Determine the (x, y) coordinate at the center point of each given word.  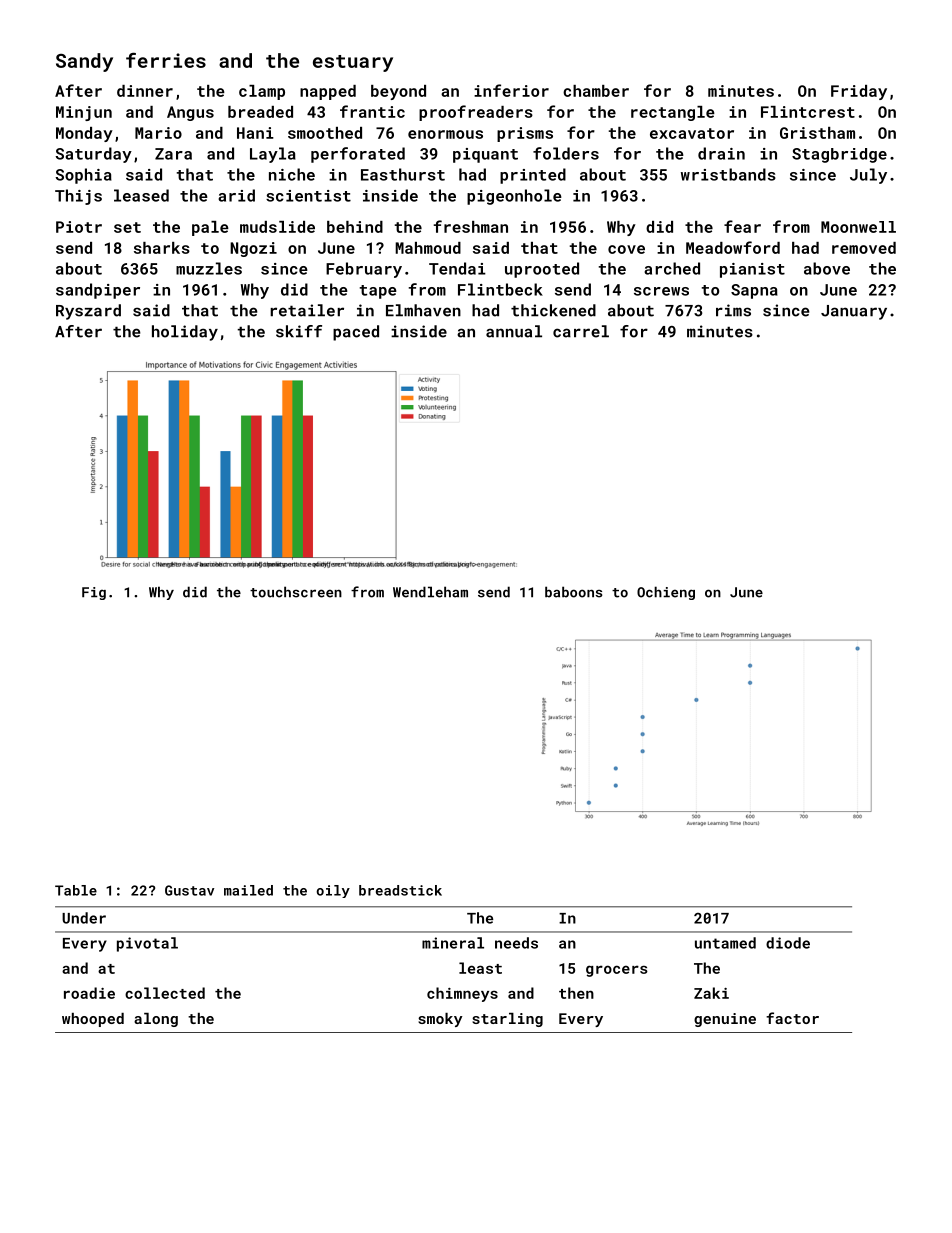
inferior (511, 90)
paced (356, 333)
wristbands (728, 174)
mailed (248, 890)
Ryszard (88, 312)
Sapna (754, 291)
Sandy (84, 62)
